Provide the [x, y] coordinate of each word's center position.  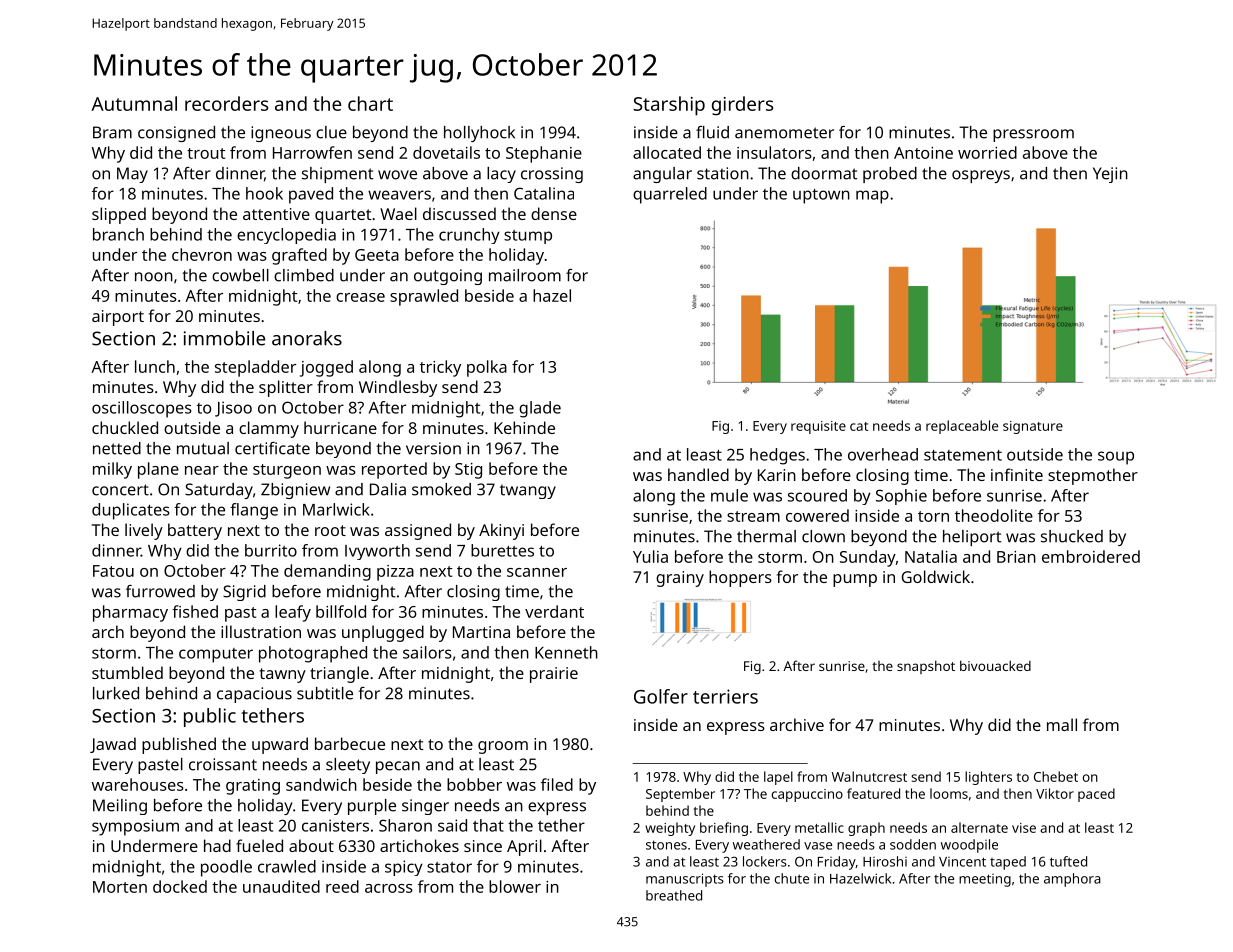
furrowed [160, 591]
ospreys [981, 176]
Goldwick [936, 576]
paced [1096, 795]
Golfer [661, 696]
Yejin [1110, 175]
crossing [552, 175]
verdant [554, 611]
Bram [112, 132]
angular [662, 175]
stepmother [1093, 476]
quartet [343, 216]
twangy [528, 491]
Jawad [113, 745]
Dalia [388, 489]
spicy [404, 868]
